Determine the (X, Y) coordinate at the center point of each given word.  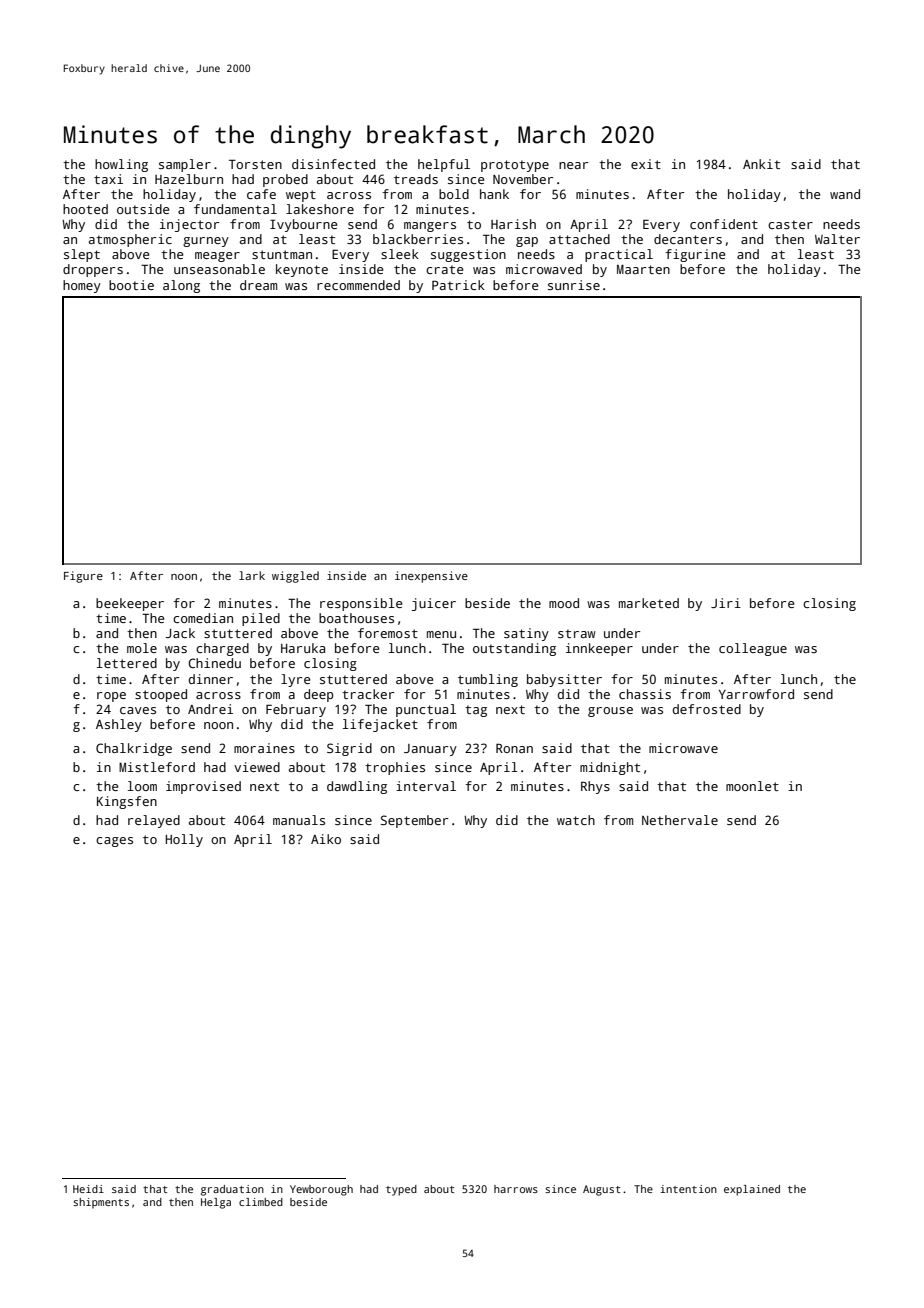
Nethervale (680, 820)
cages (114, 842)
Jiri (726, 603)
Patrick (458, 285)
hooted (85, 209)
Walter (837, 239)
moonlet (752, 786)
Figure (83, 577)
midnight (610, 768)
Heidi (88, 1189)
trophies (395, 768)
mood (564, 603)
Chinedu (214, 663)
